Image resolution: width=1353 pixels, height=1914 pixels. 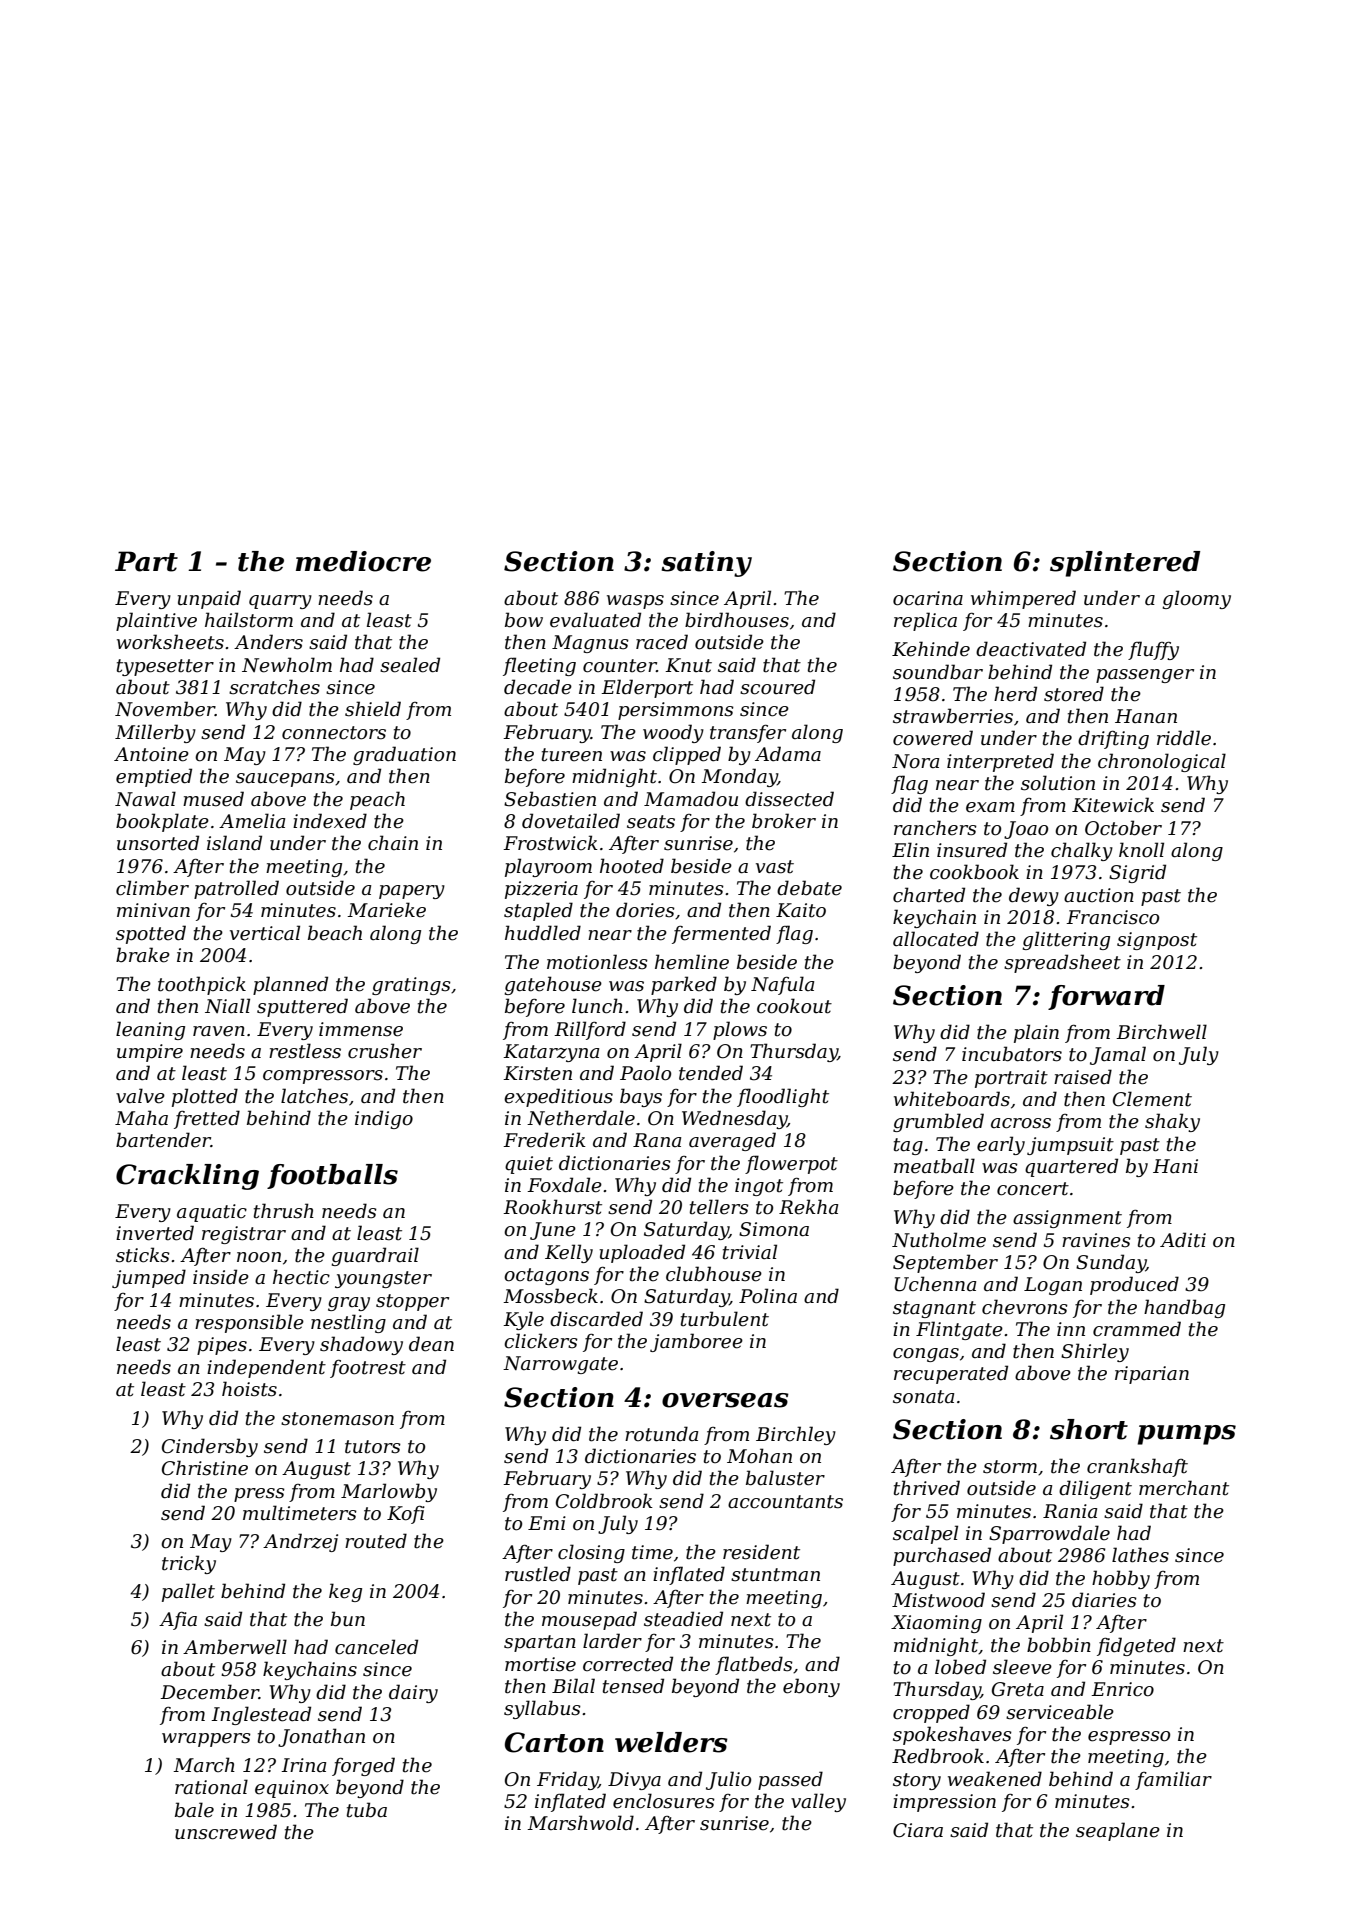 What do you see at coordinates (728, 1780) in the screenshot?
I see `Julio` at bounding box center [728, 1780].
